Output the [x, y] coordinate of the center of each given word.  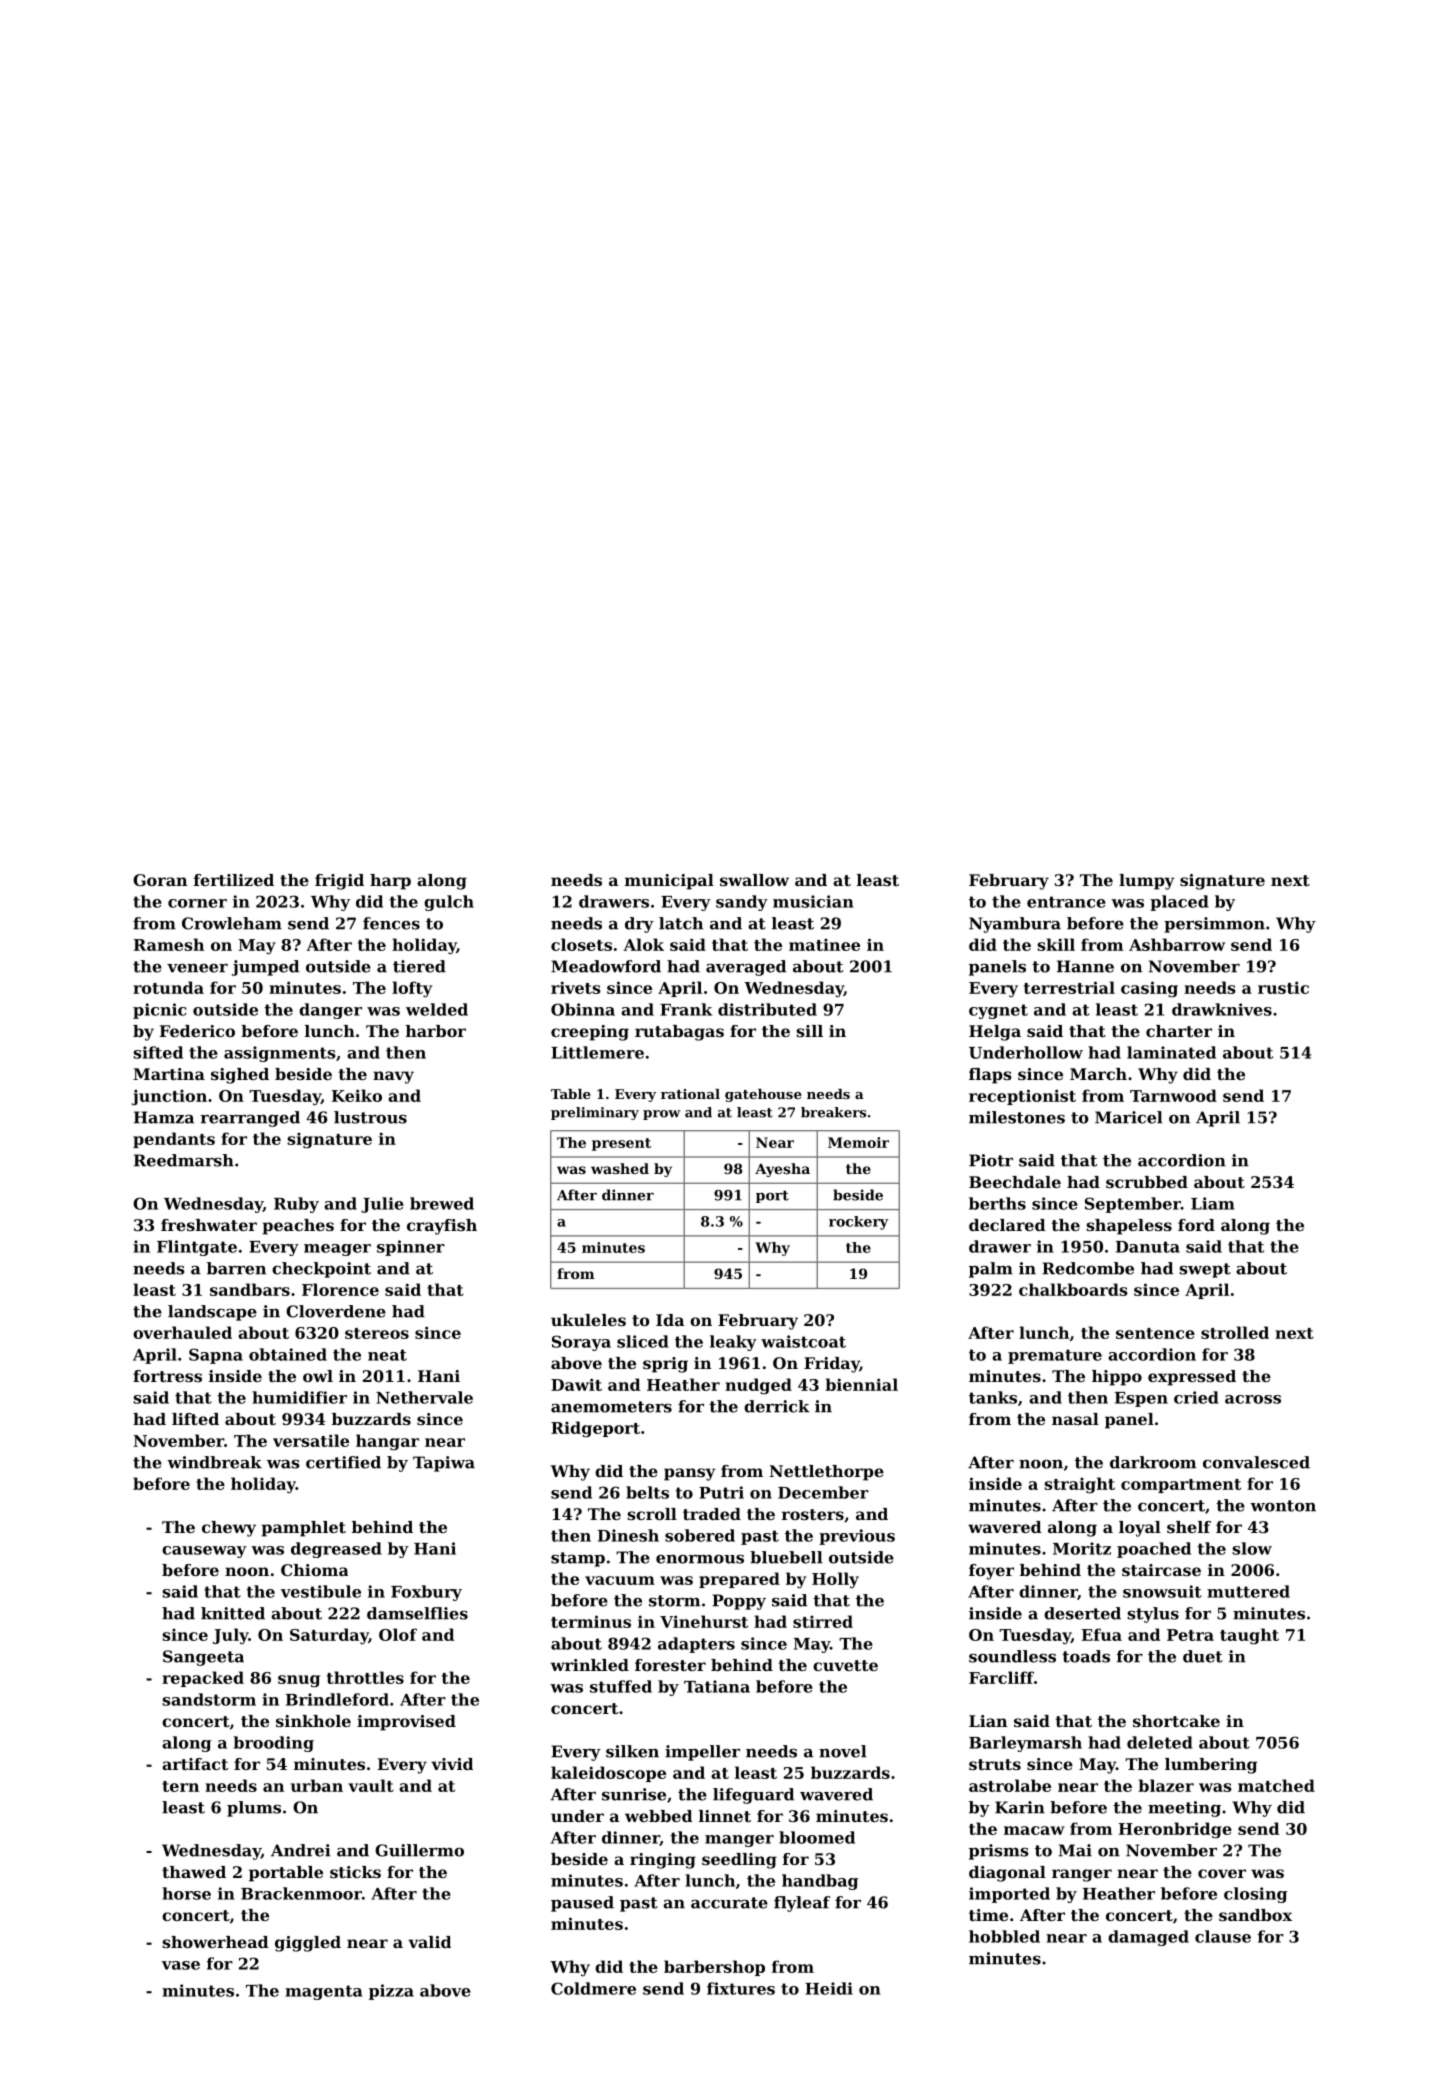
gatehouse [763, 1095]
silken [632, 1751]
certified [343, 1462]
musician [813, 901]
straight [1079, 1485]
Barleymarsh [1025, 1744]
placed [1179, 903]
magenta [323, 1992]
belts [647, 1492]
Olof [398, 1634]
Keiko [357, 1095]
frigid [339, 882]
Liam [1213, 1203]
